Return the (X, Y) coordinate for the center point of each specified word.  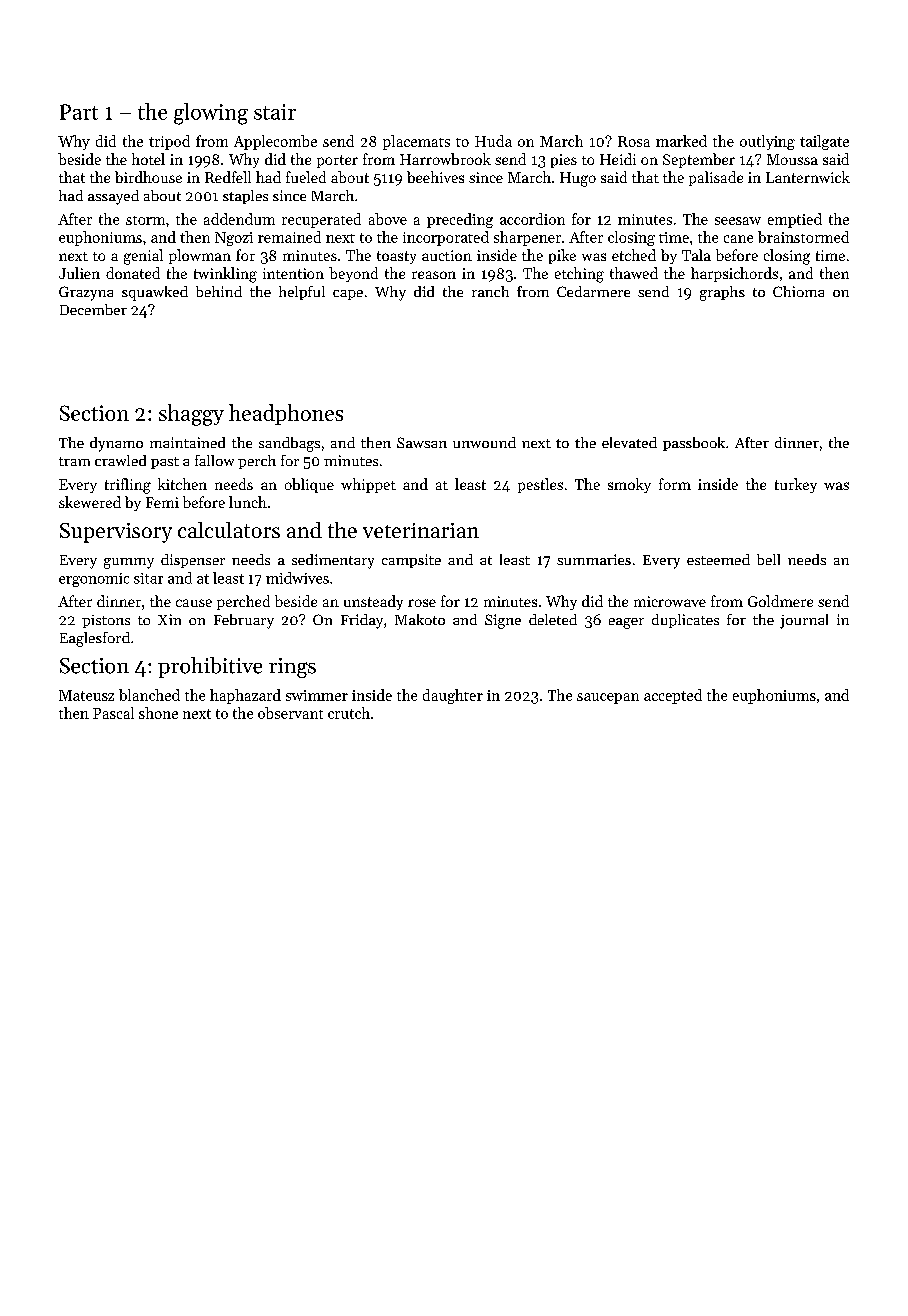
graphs (722, 293)
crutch (349, 713)
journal (804, 621)
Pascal (113, 713)
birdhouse (148, 177)
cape (348, 295)
